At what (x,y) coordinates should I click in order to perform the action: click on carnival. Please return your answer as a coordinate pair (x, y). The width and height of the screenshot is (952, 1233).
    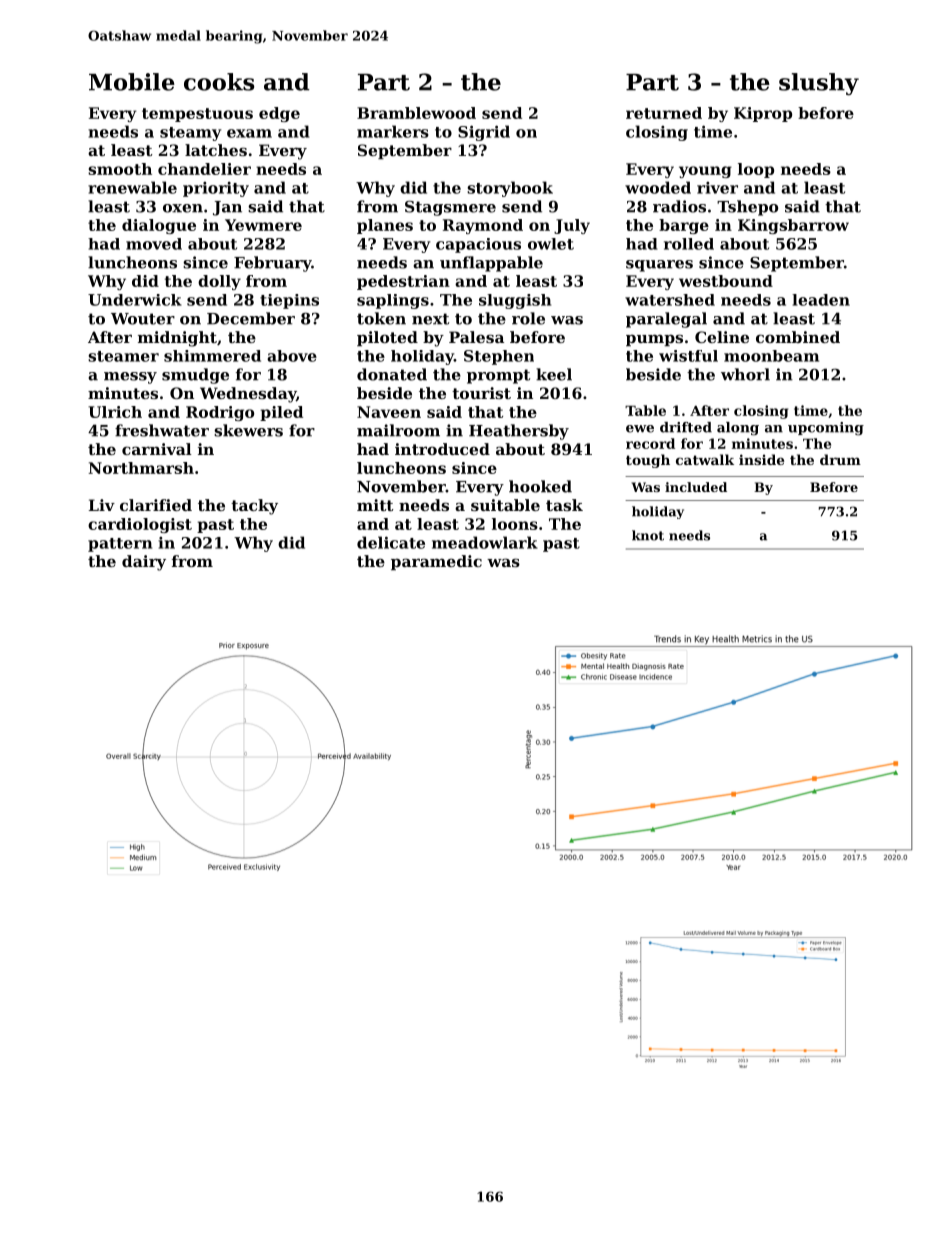
    Looking at the image, I should click on (157, 449).
